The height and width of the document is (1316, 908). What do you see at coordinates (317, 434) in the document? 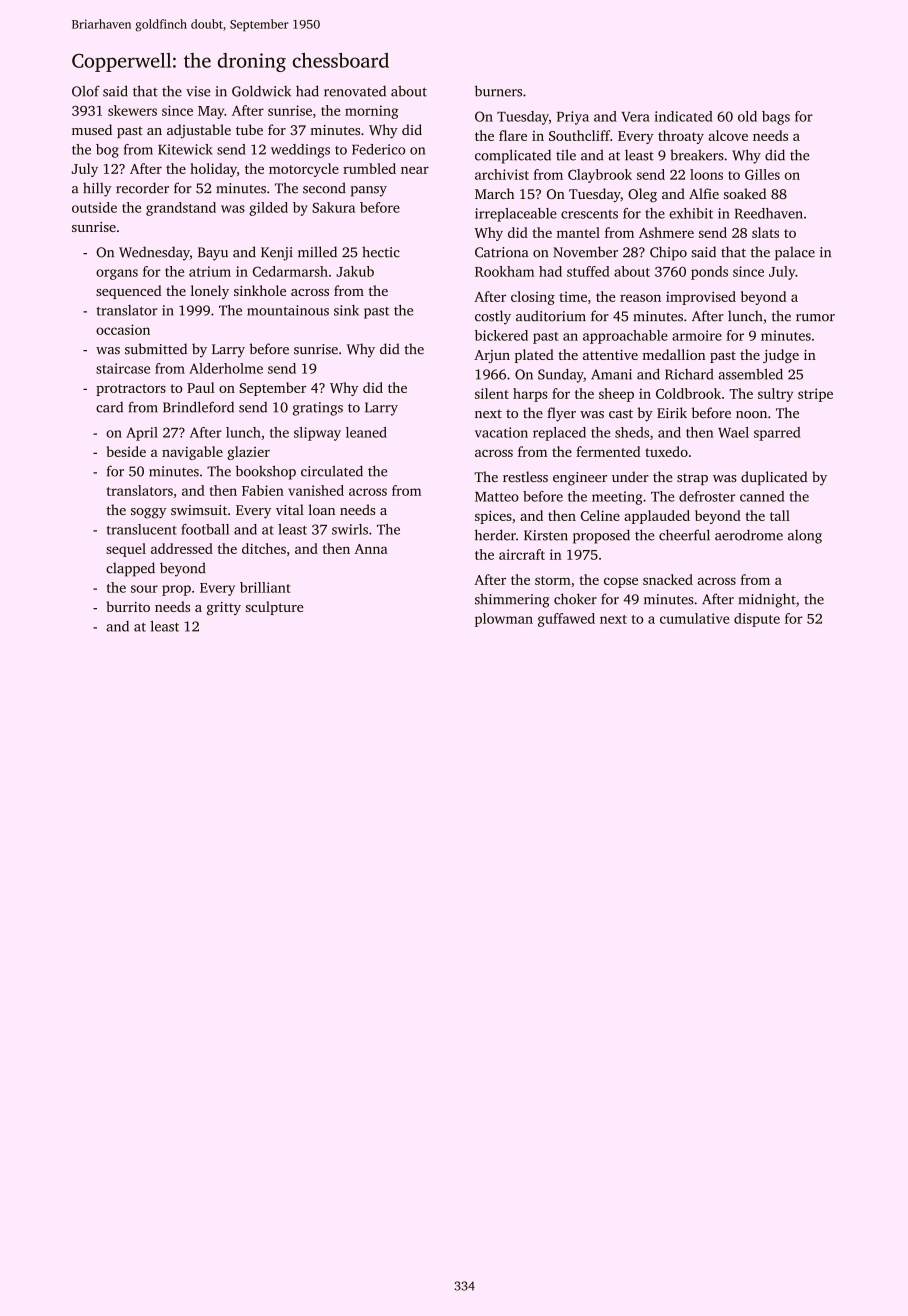
I see `slipway` at bounding box center [317, 434].
